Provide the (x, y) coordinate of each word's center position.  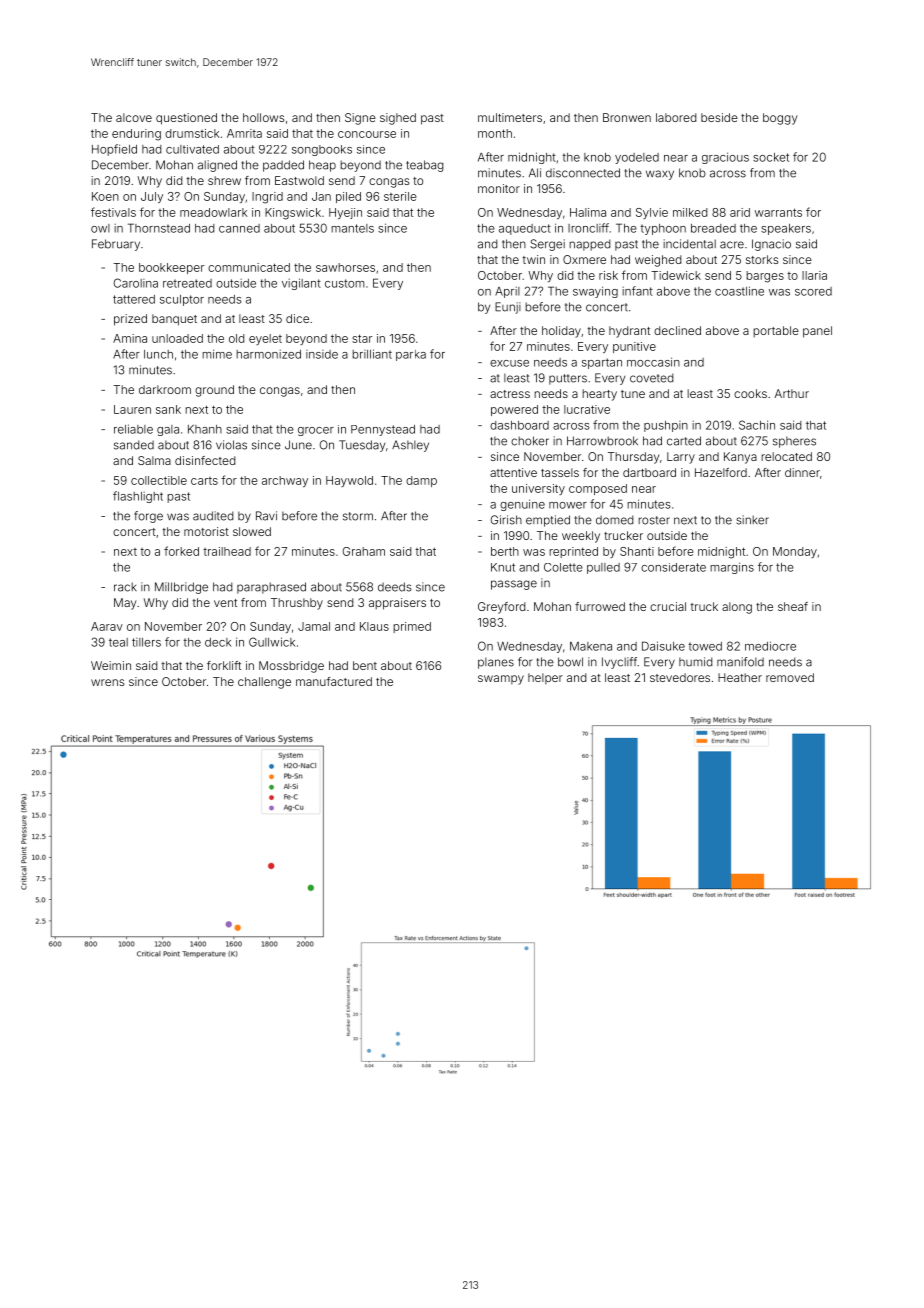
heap (322, 166)
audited (213, 516)
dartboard (649, 472)
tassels (560, 472)
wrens (107, 682)
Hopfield (114, 150)
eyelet (265, 339)
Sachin (757, 425)
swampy (501, 680)
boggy (780, 119)
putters (568, 379)
